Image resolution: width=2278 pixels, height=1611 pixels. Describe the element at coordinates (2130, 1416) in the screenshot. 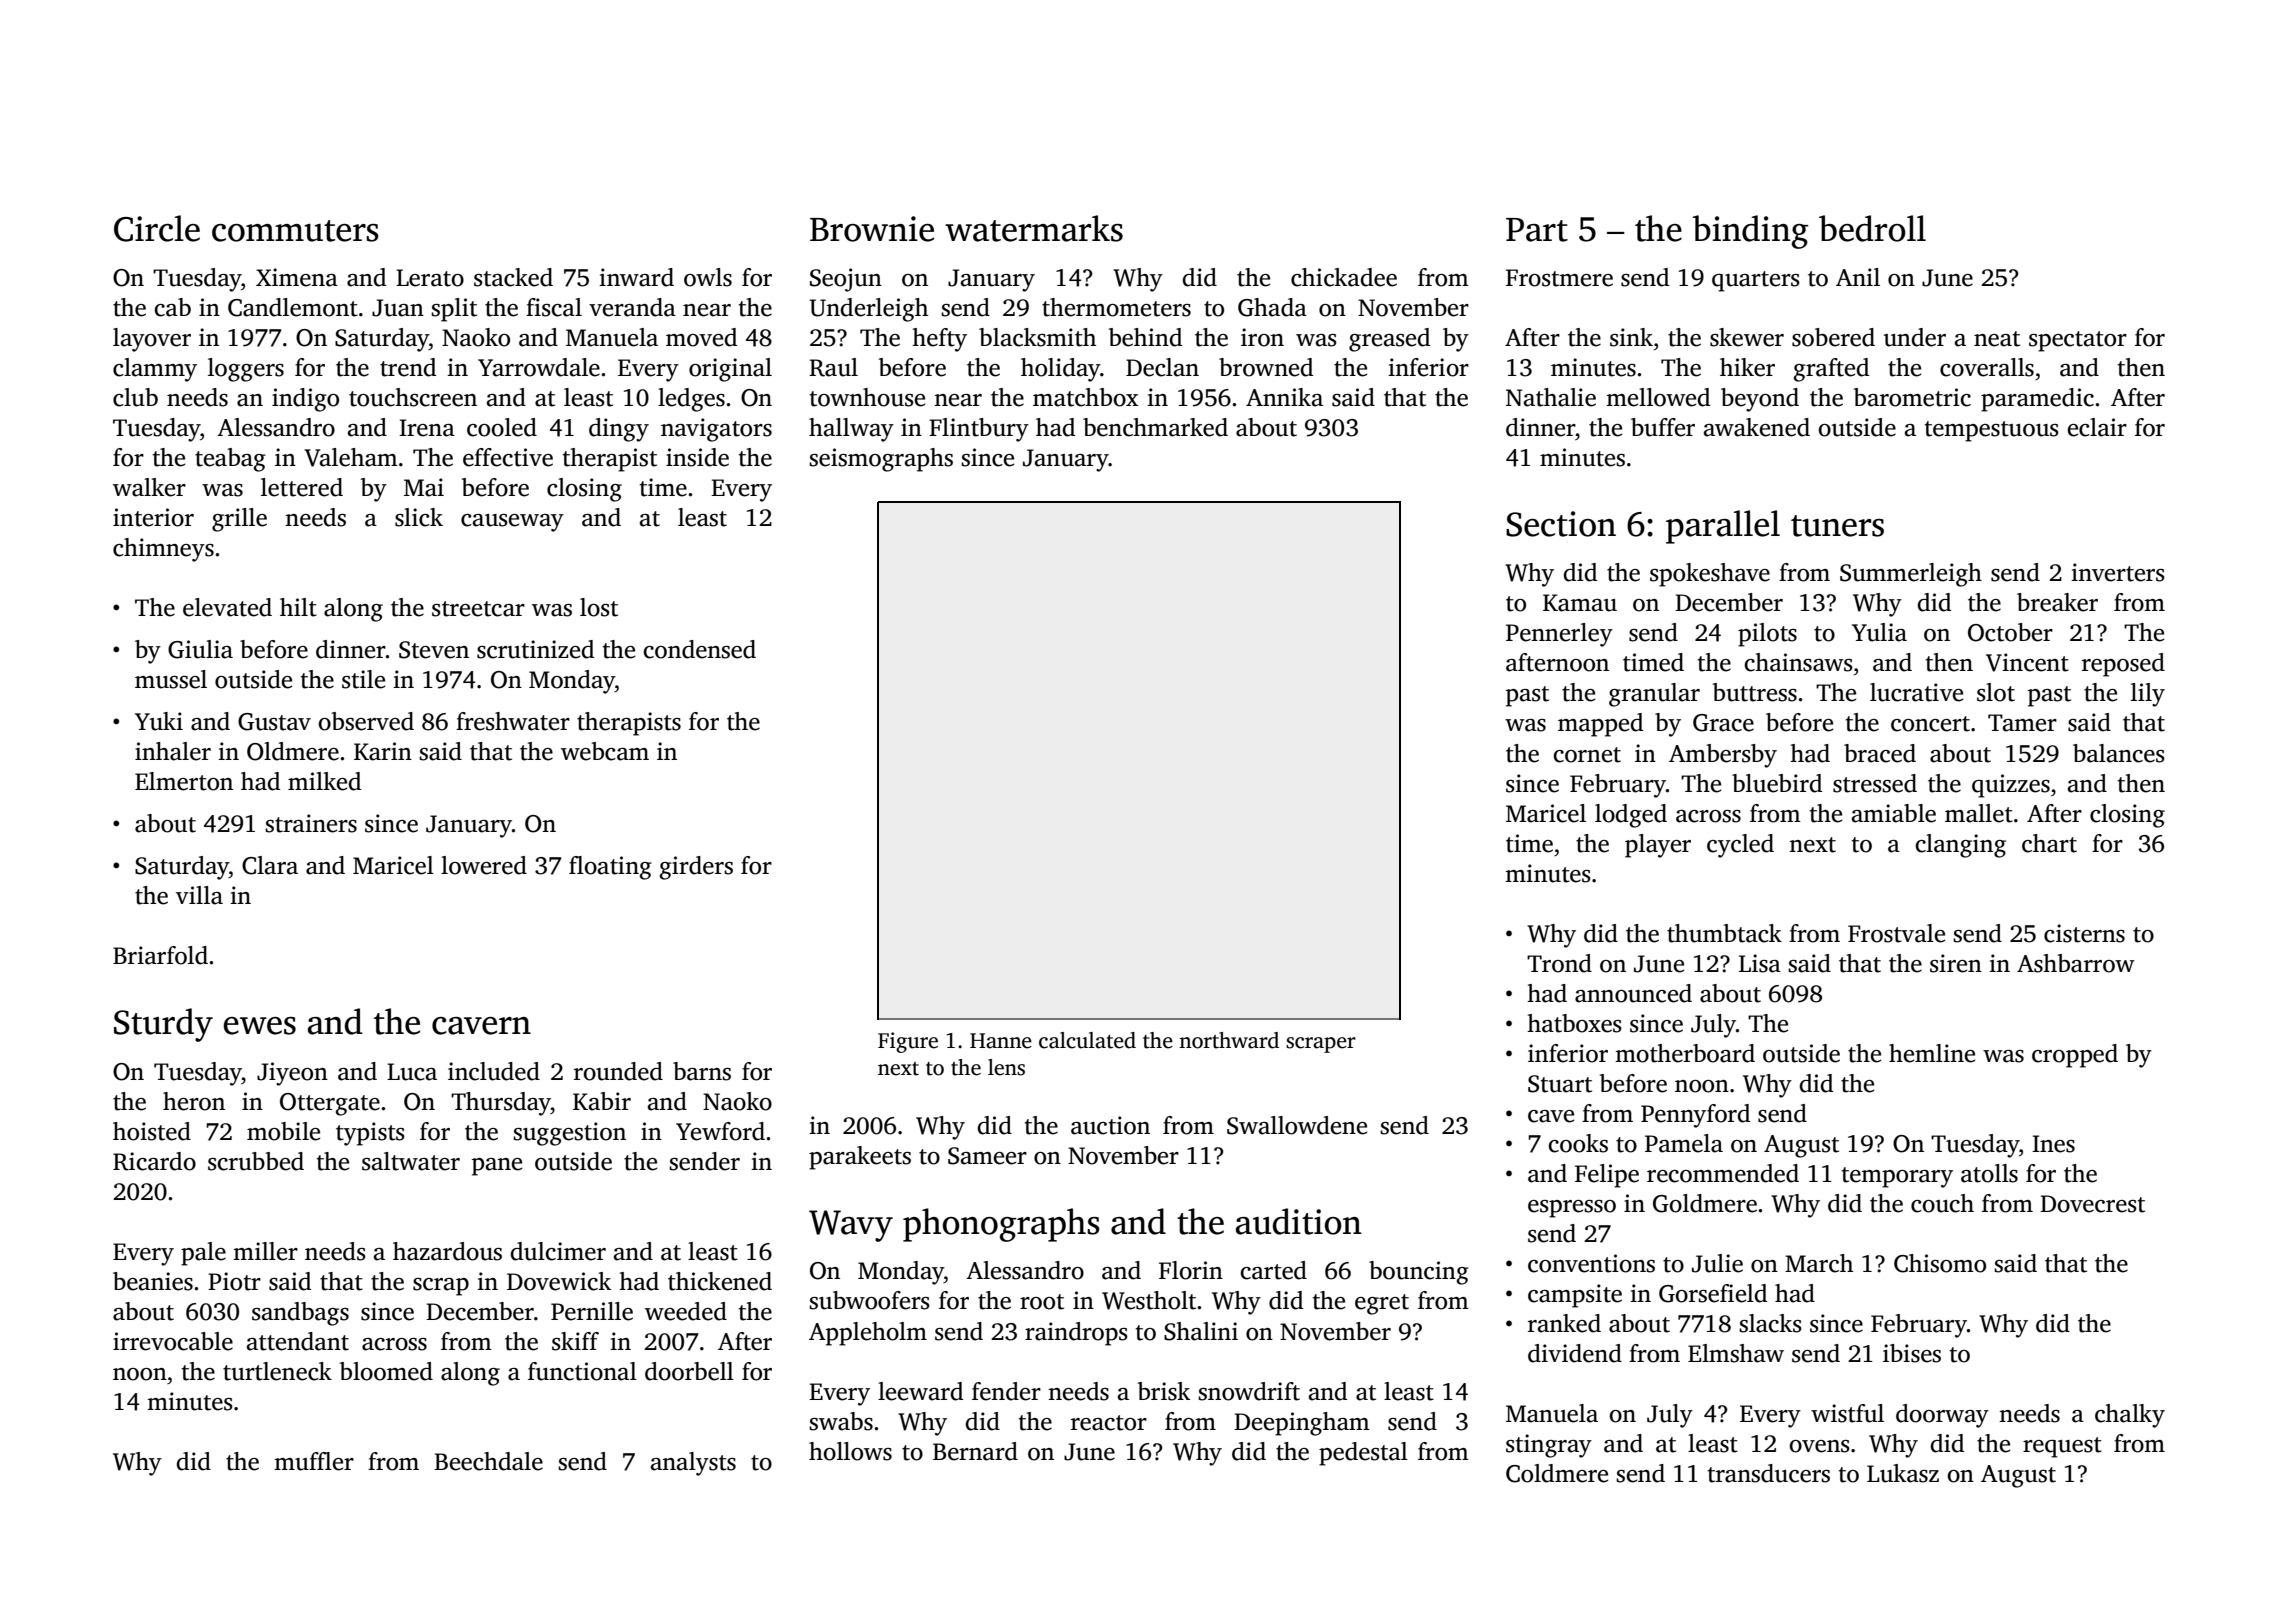

I see `chalky` at that location.
